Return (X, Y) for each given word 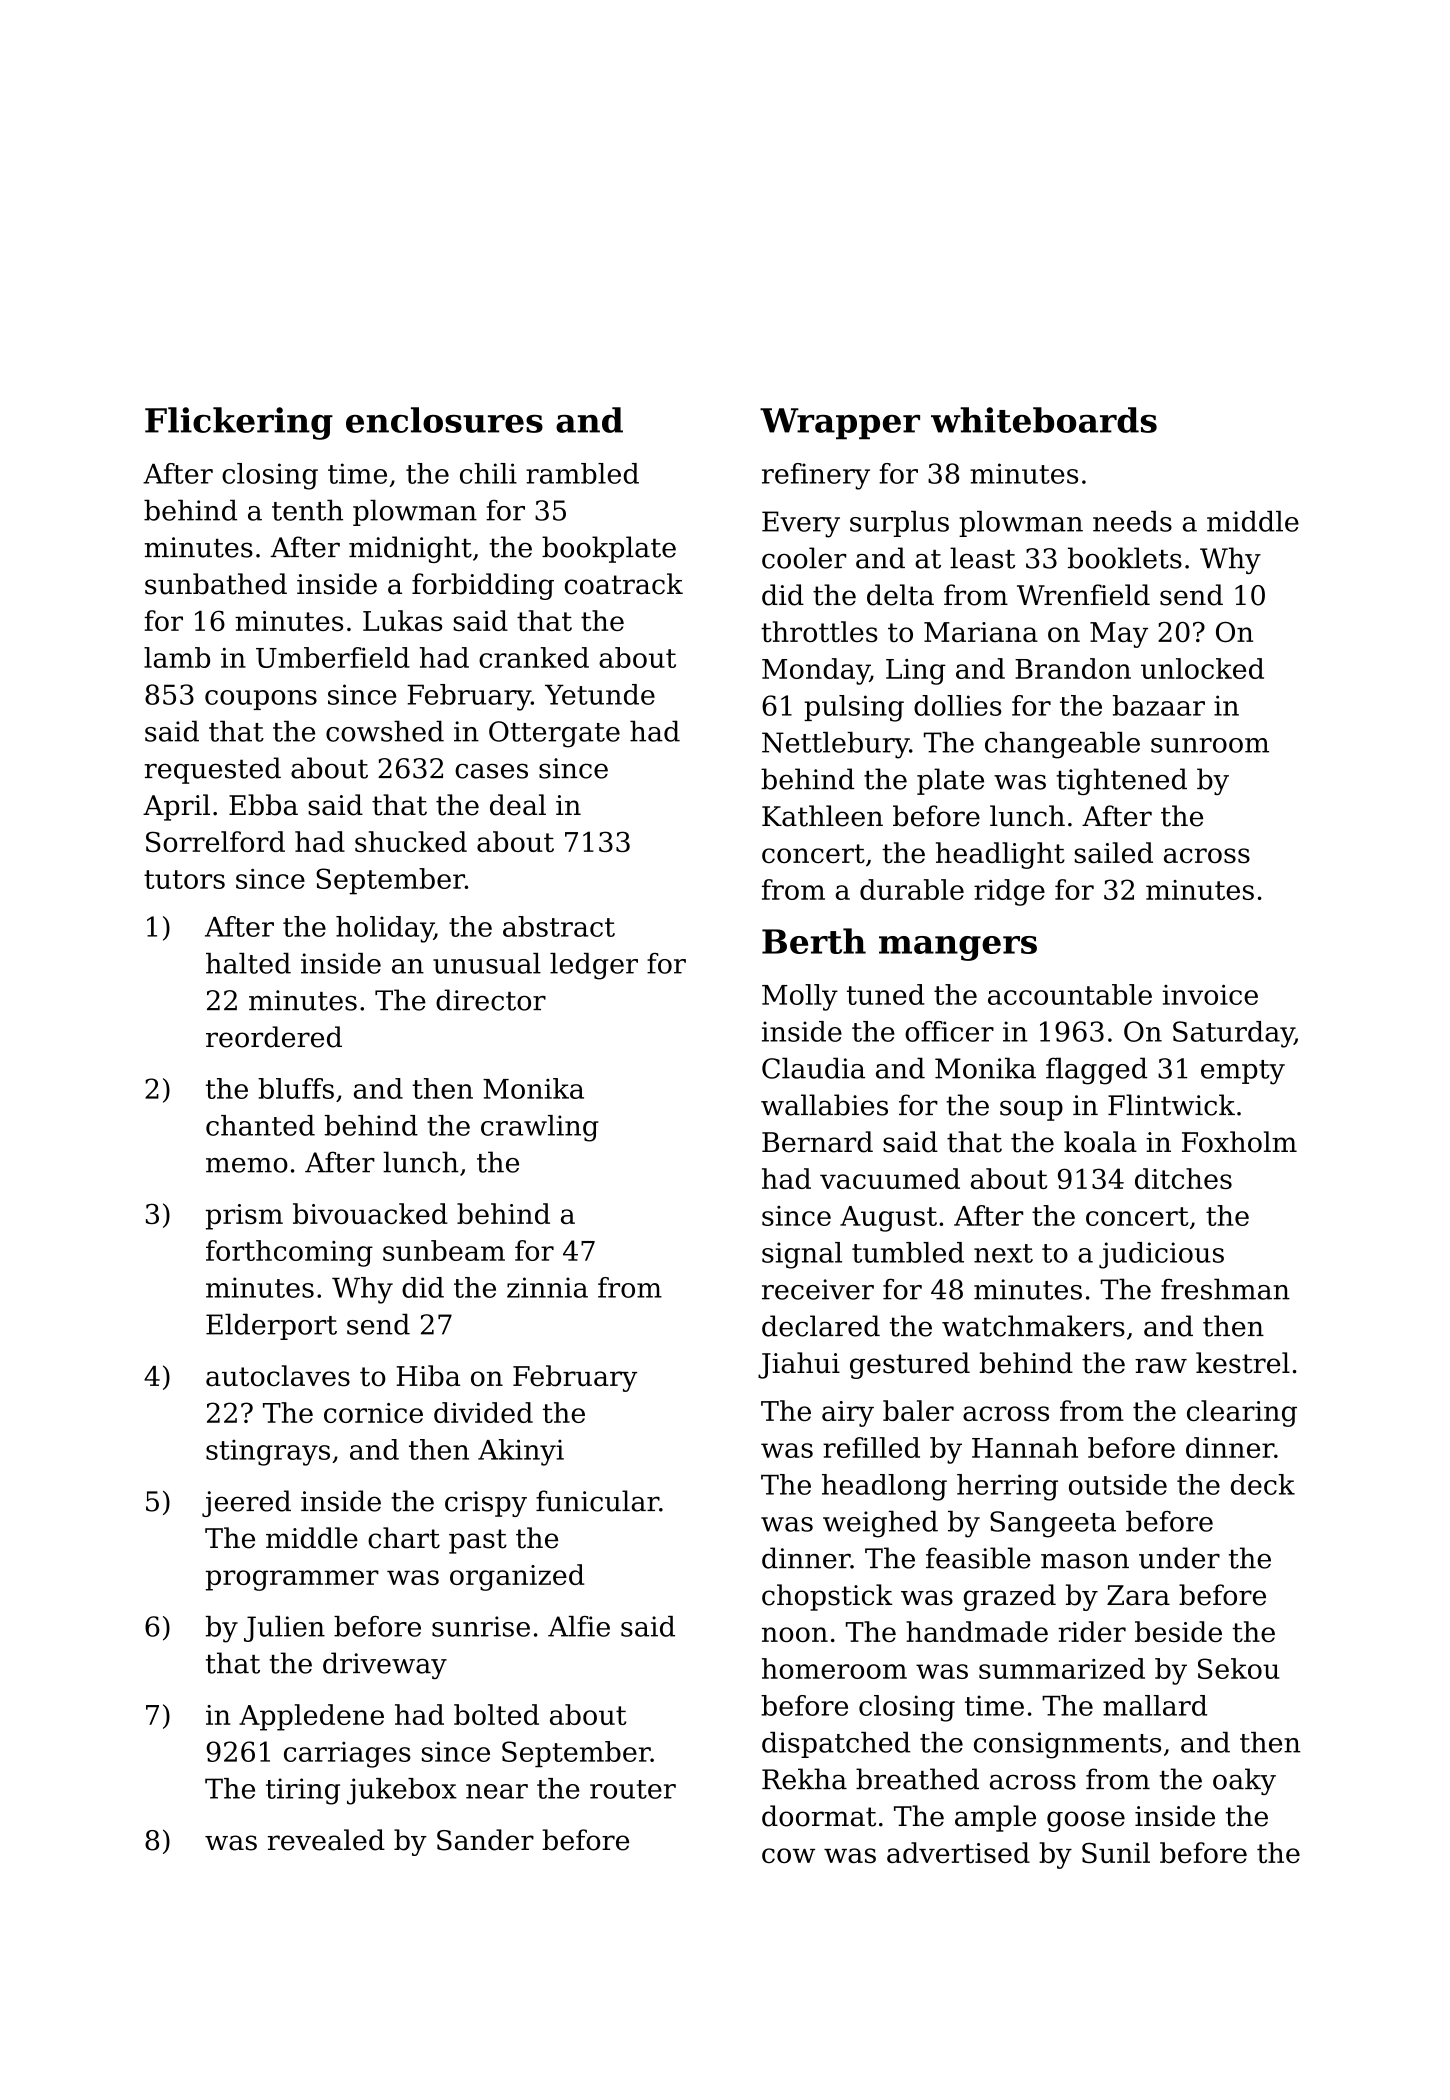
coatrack (624, 584)
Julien (284, 1629)
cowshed (385, 731)
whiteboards (1044, 420)
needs (1132, 521)
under (1179, 1558)
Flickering (239, 423)
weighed (880, 1524)
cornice (373, 1413)
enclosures (444, 420)
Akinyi (521, 1452)
